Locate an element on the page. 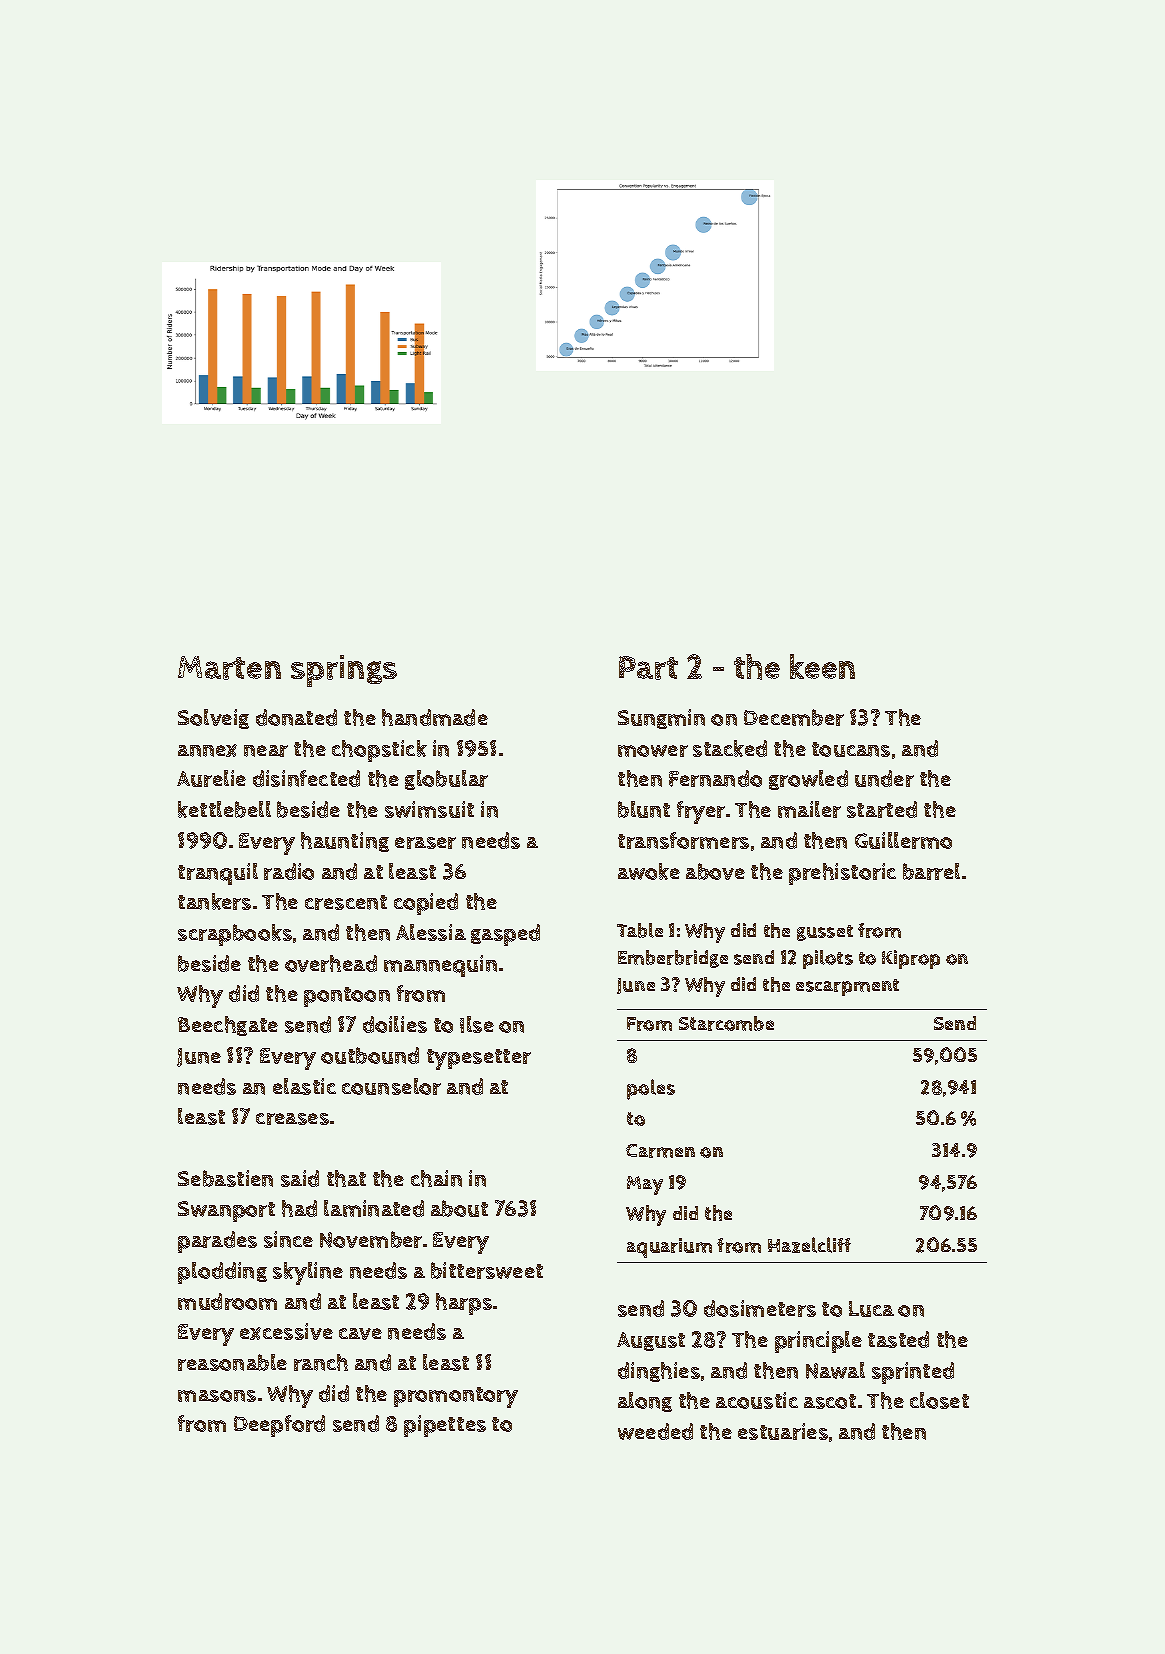 This page has width=1165, height=1654. above is located at coordinates (715, 871).
